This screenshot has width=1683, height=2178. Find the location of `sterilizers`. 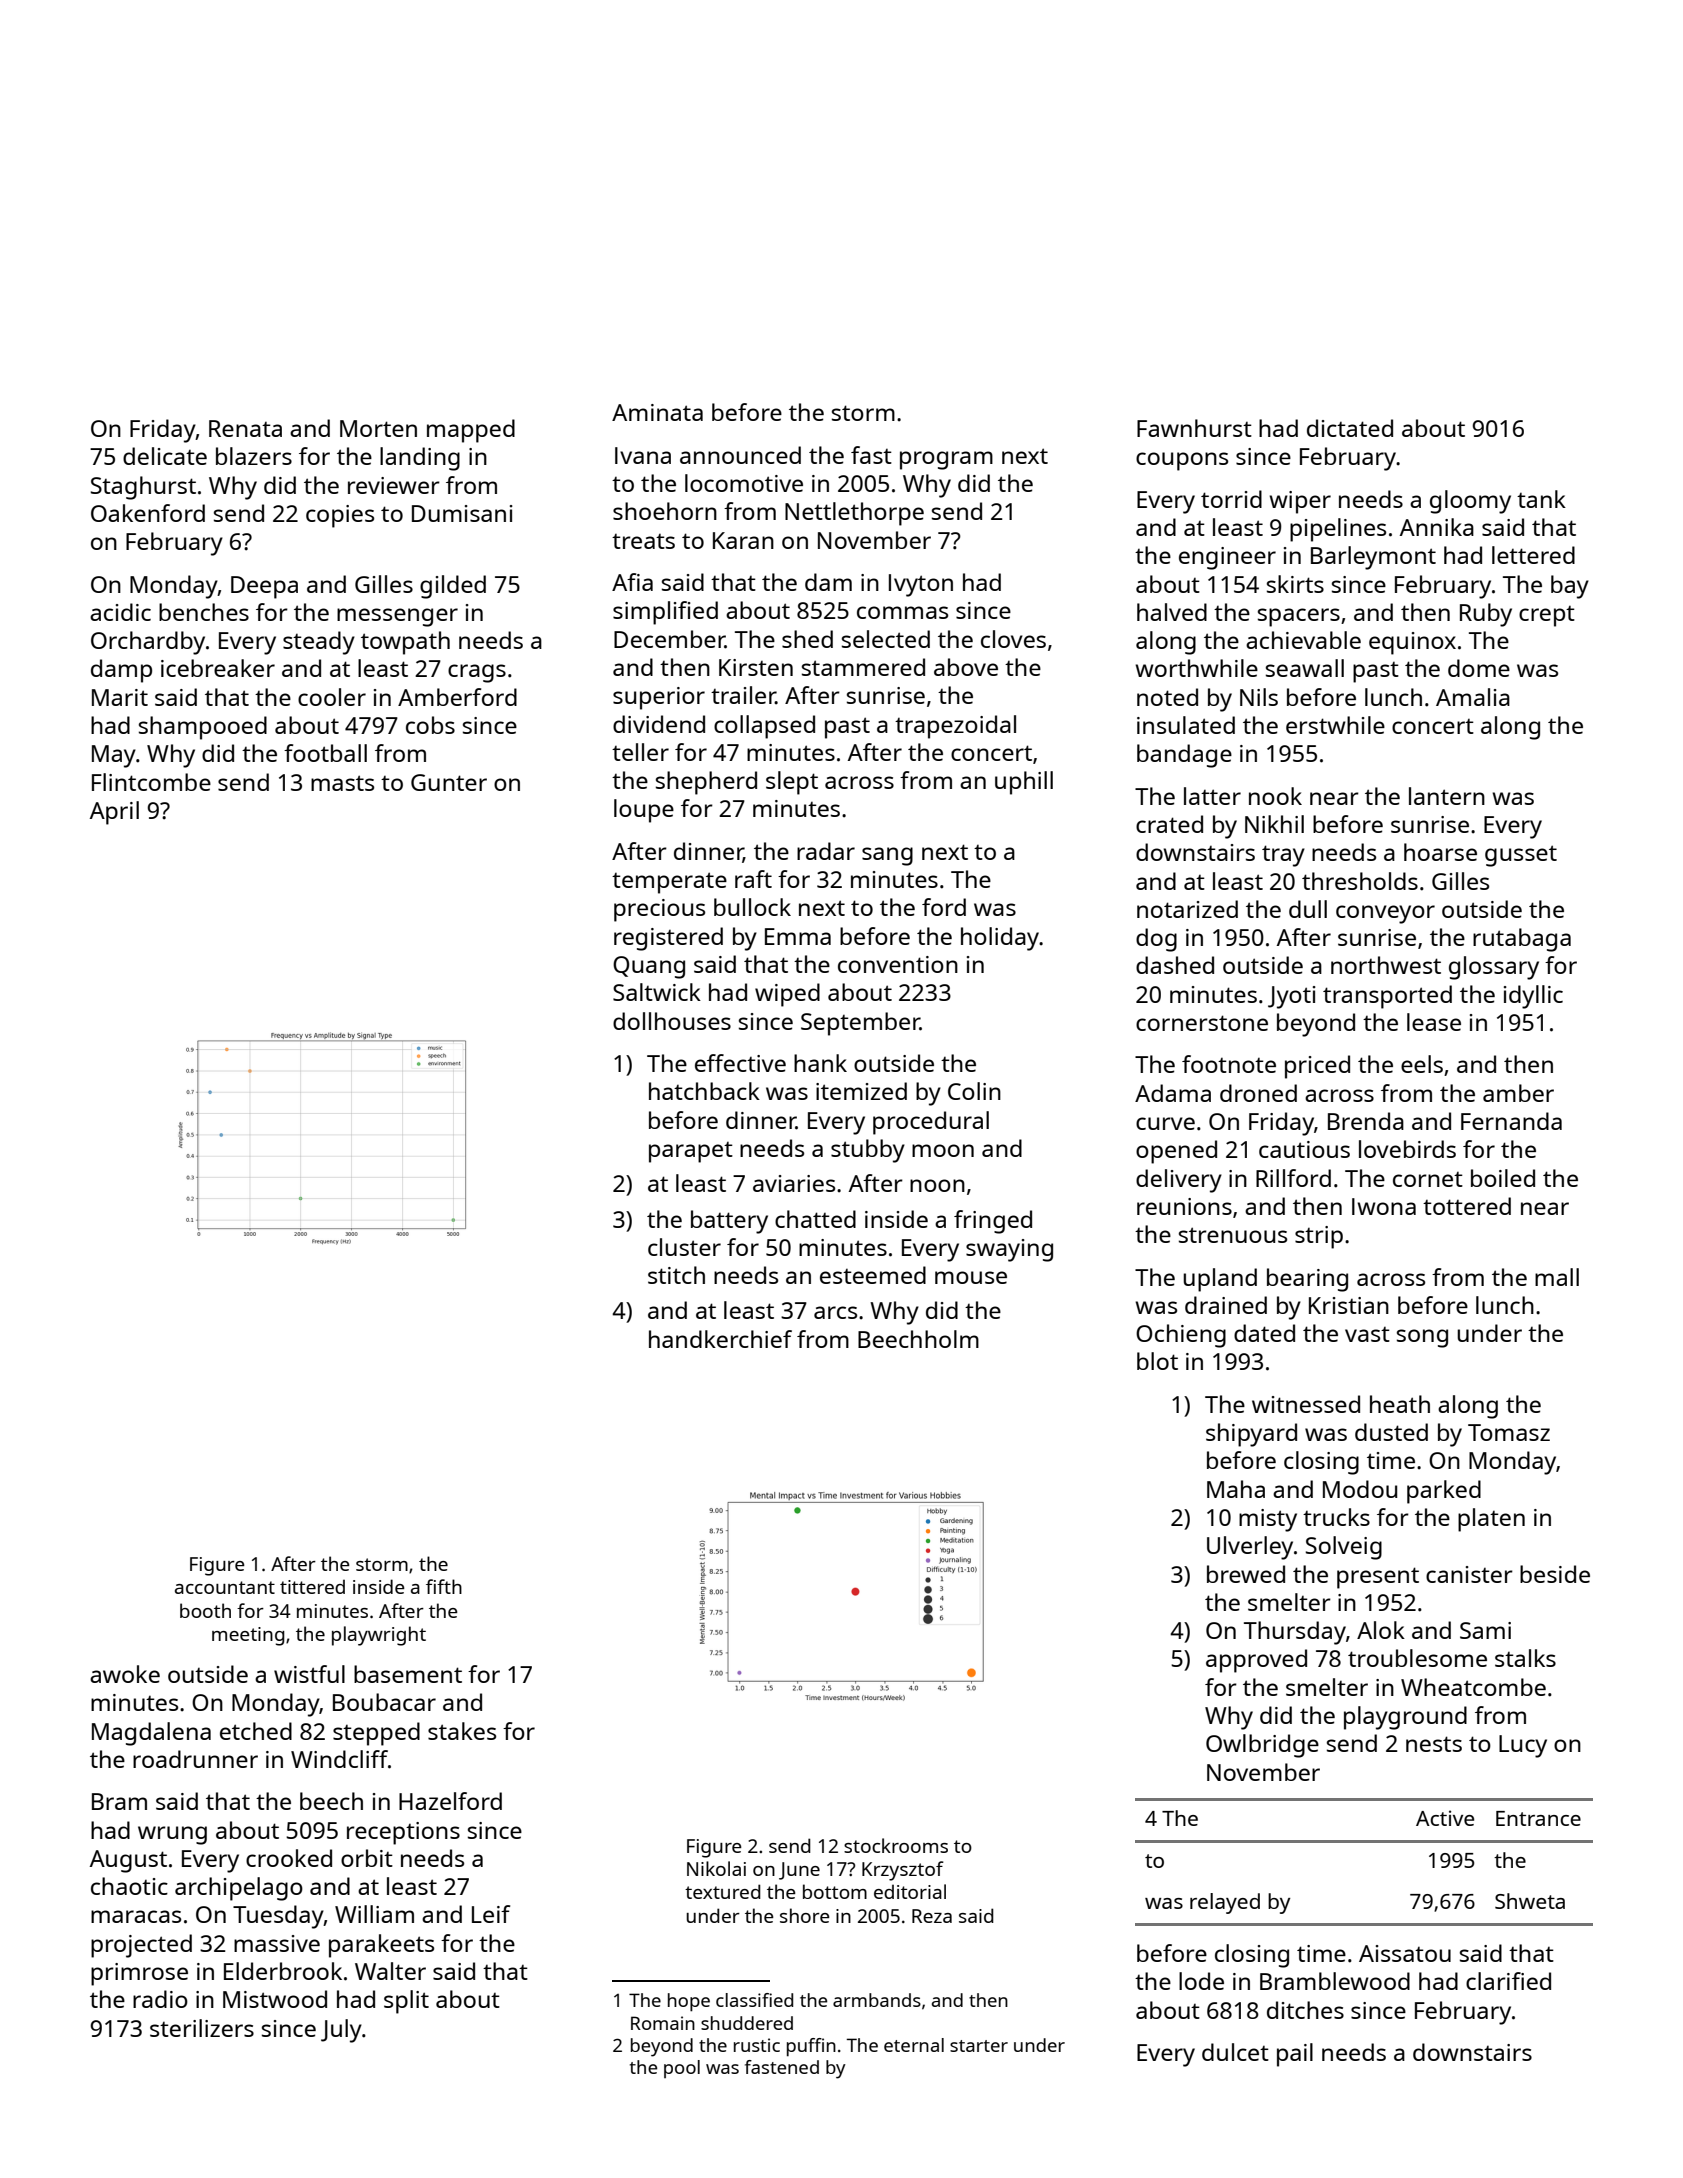

sterilizers is located at coordinates (202, 2028).
